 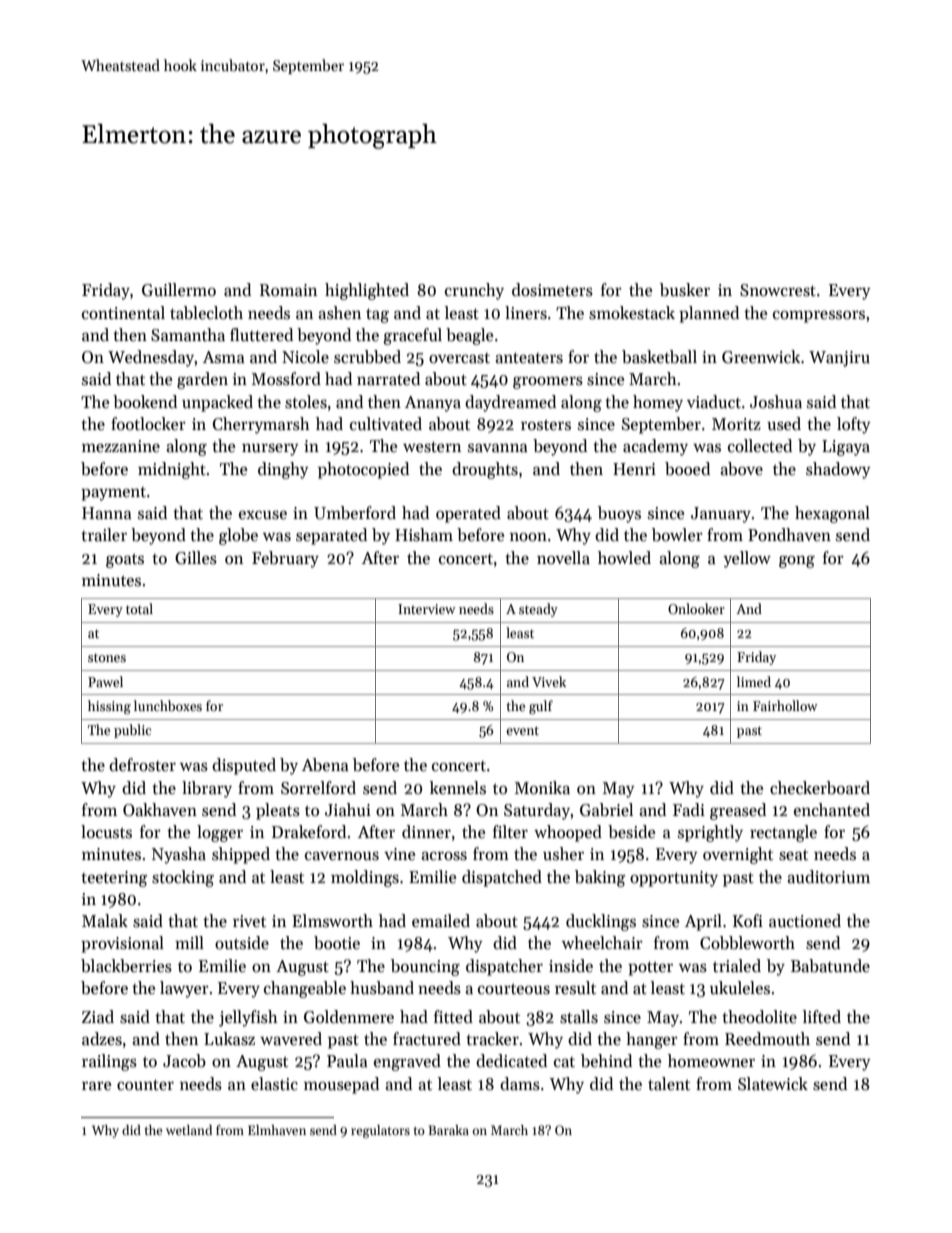 What do you see at coordinates (761, 357) in the screenshot?
I see `Greenwick` at bounding box center [761, 357].
